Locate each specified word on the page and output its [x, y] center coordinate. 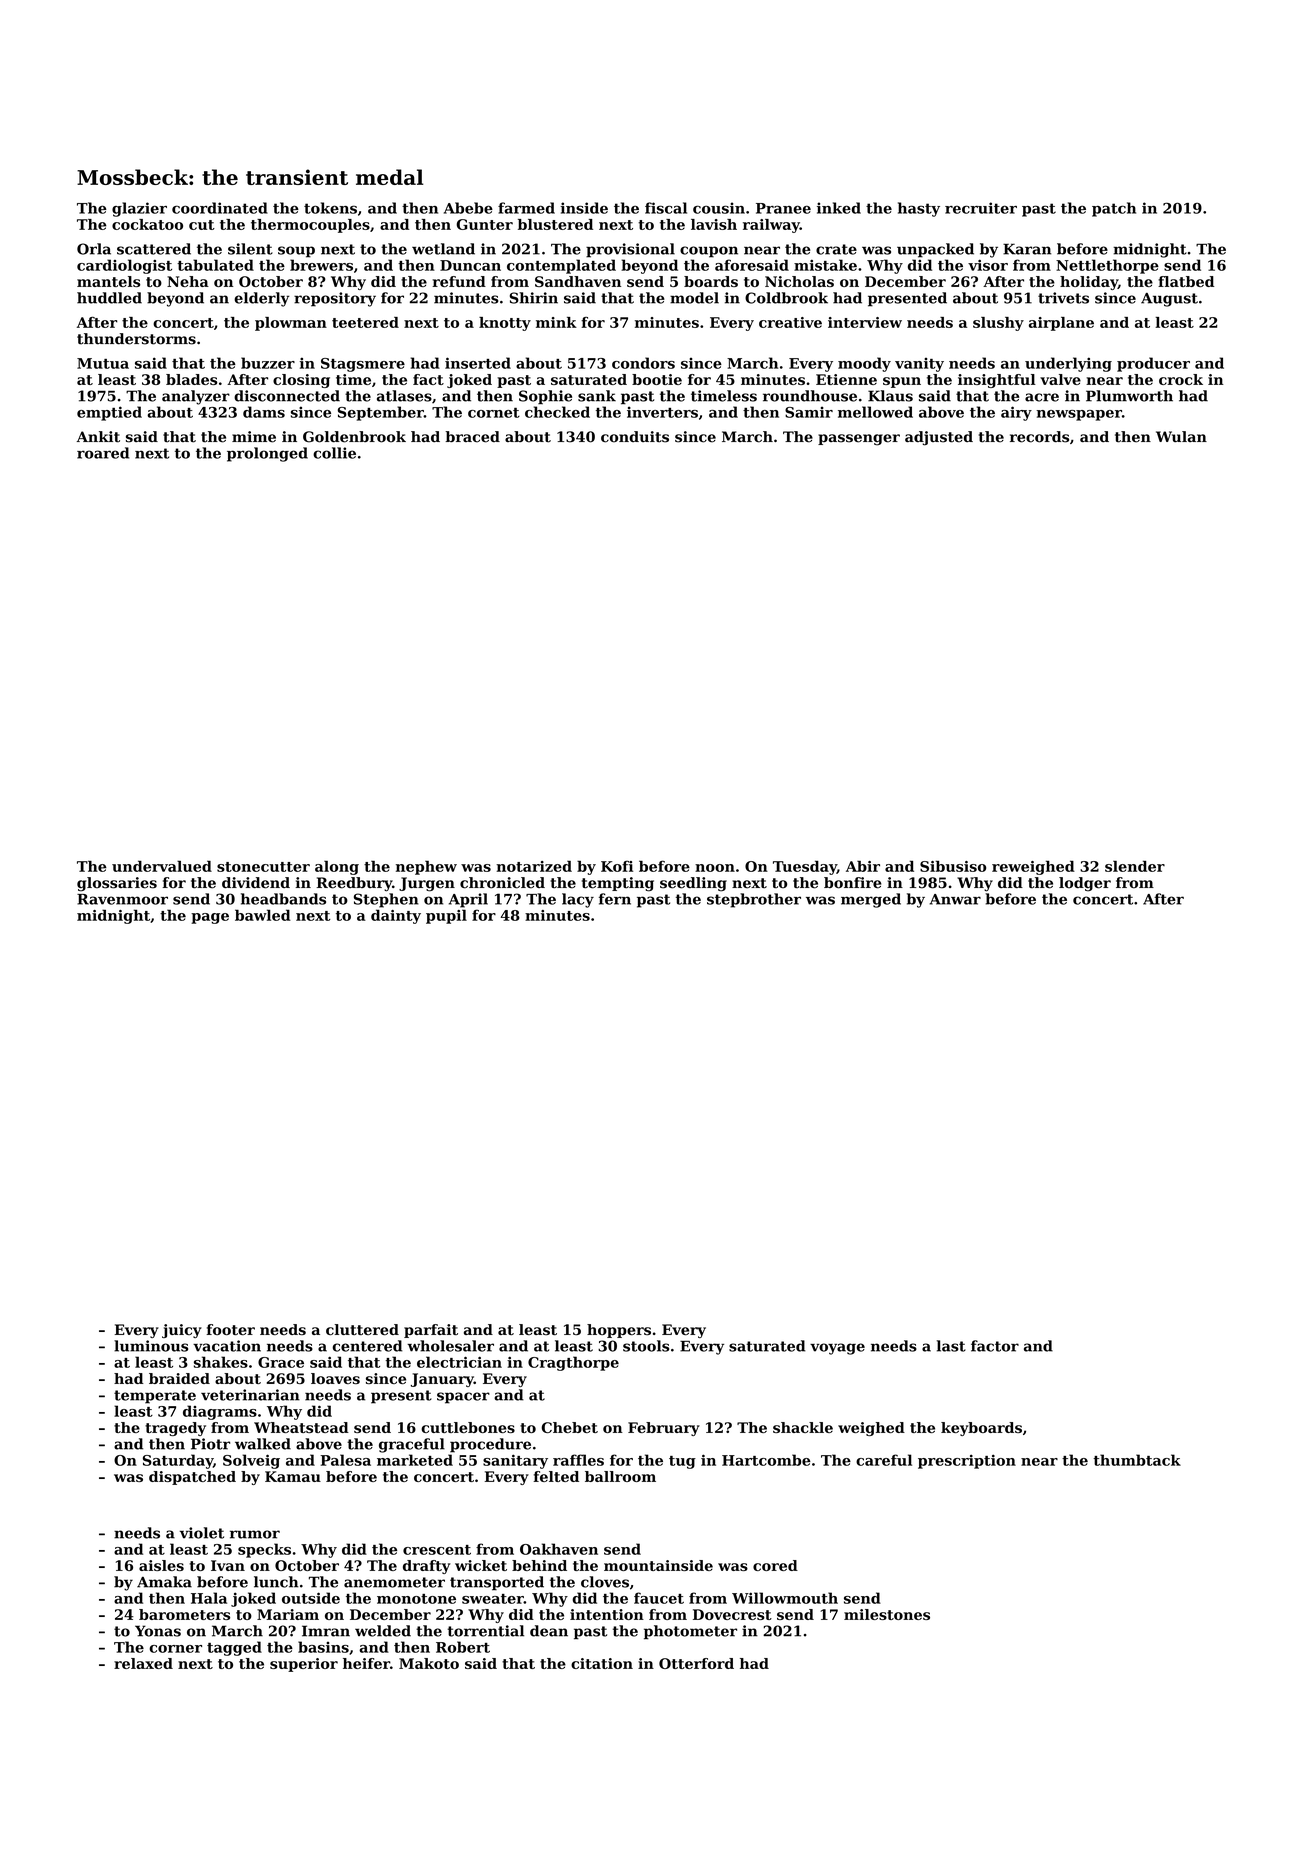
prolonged [267, 454]
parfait [431, 1331]
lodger [1085, 884]
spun [902, 382]
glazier [139, 209]
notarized [534, 866]
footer [230, 1330]
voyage [837, 1349]
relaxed [143, 1663]
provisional [630, 250]
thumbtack [1137, 1460]
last [951, 1346]
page [210, 918]
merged [871, 900]
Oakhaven [559, 1549]
